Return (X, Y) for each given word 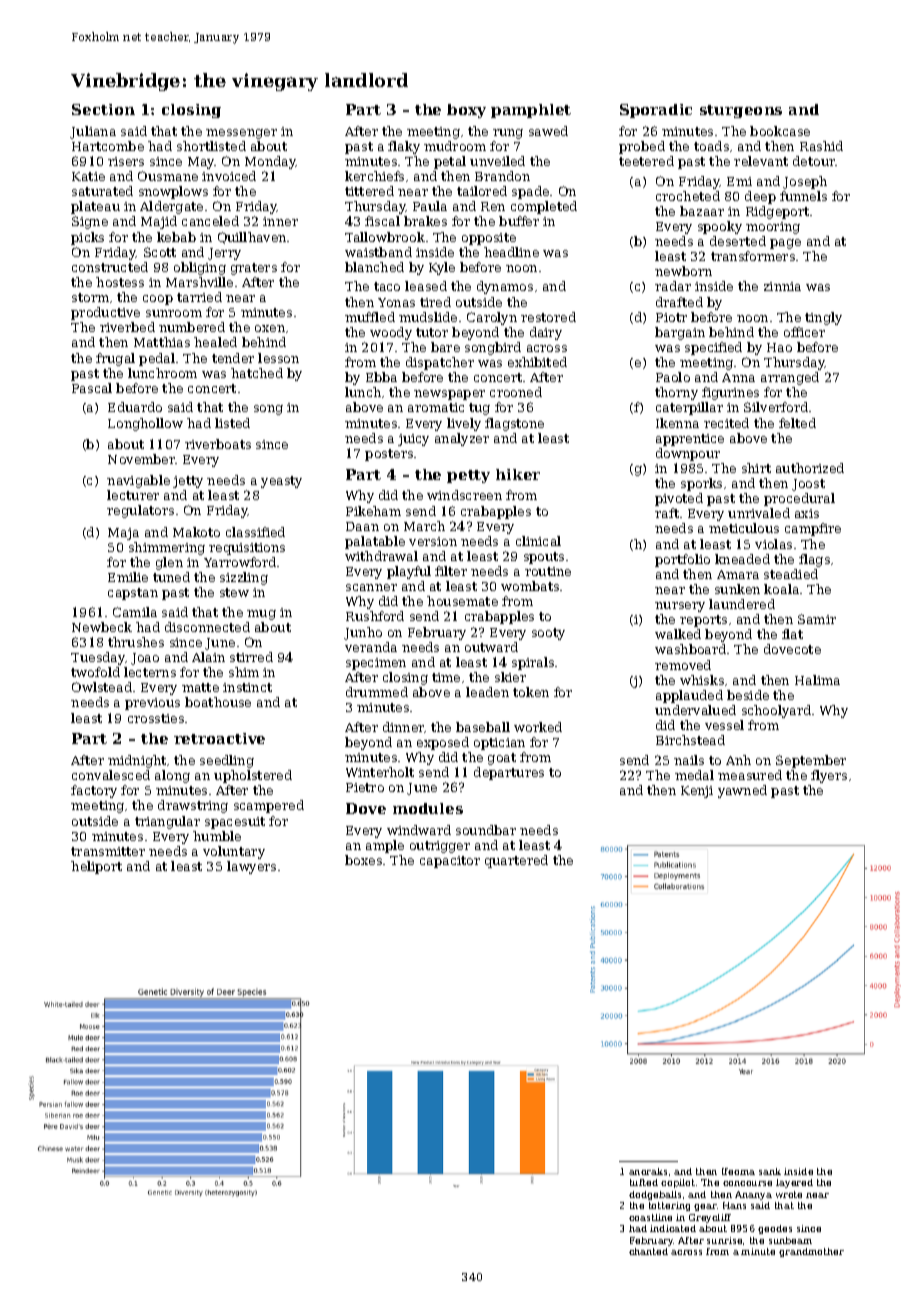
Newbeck (102, 627)
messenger (241, 134)
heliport (96, 867)
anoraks (648, 1171)
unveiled (497, 161)
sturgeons (741, 111)
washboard (690, 649)
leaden (487, 692)
